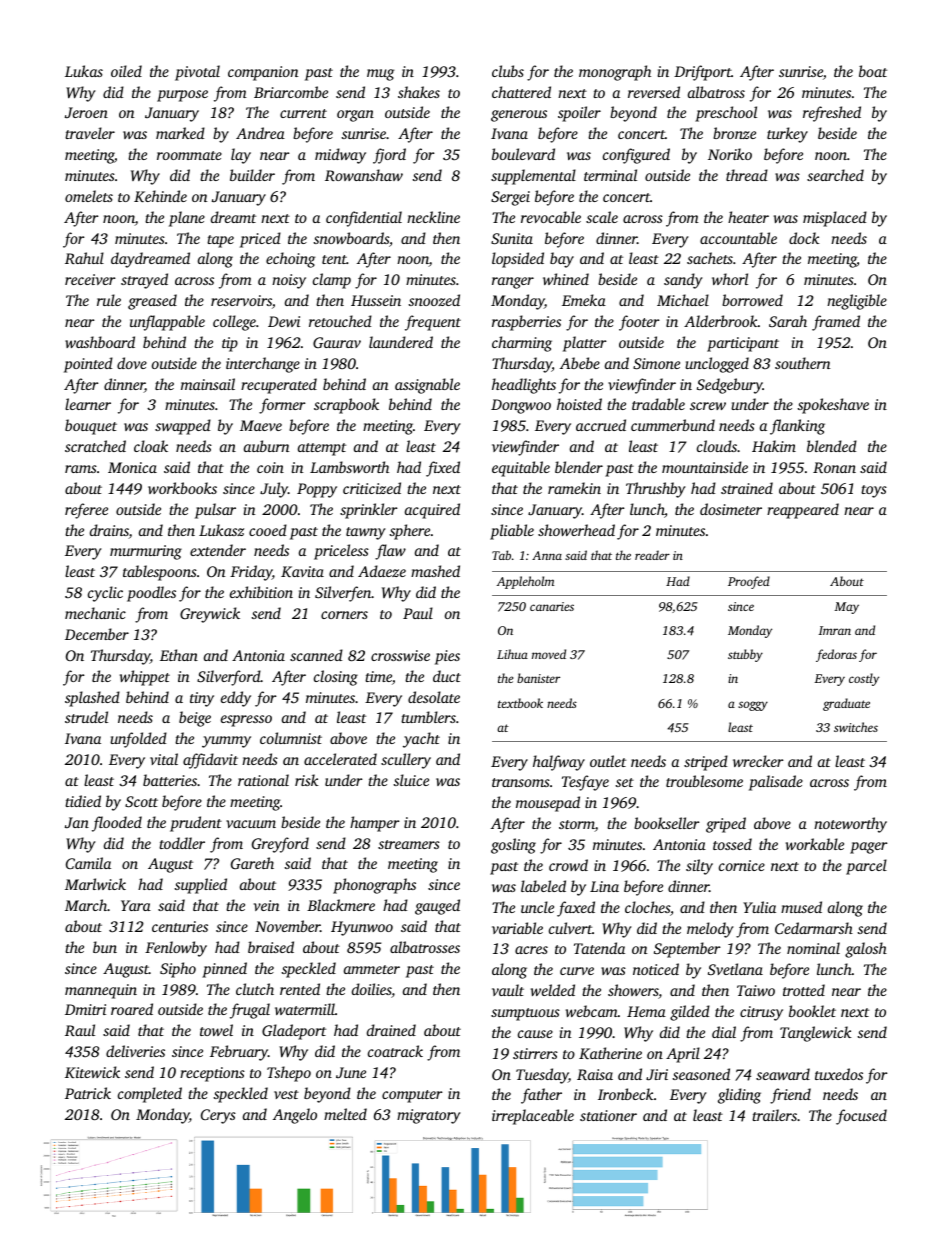 Image resolution: width=952 pixels, height=1233 pixels. I want to click on cooed, so click(268, 530).
